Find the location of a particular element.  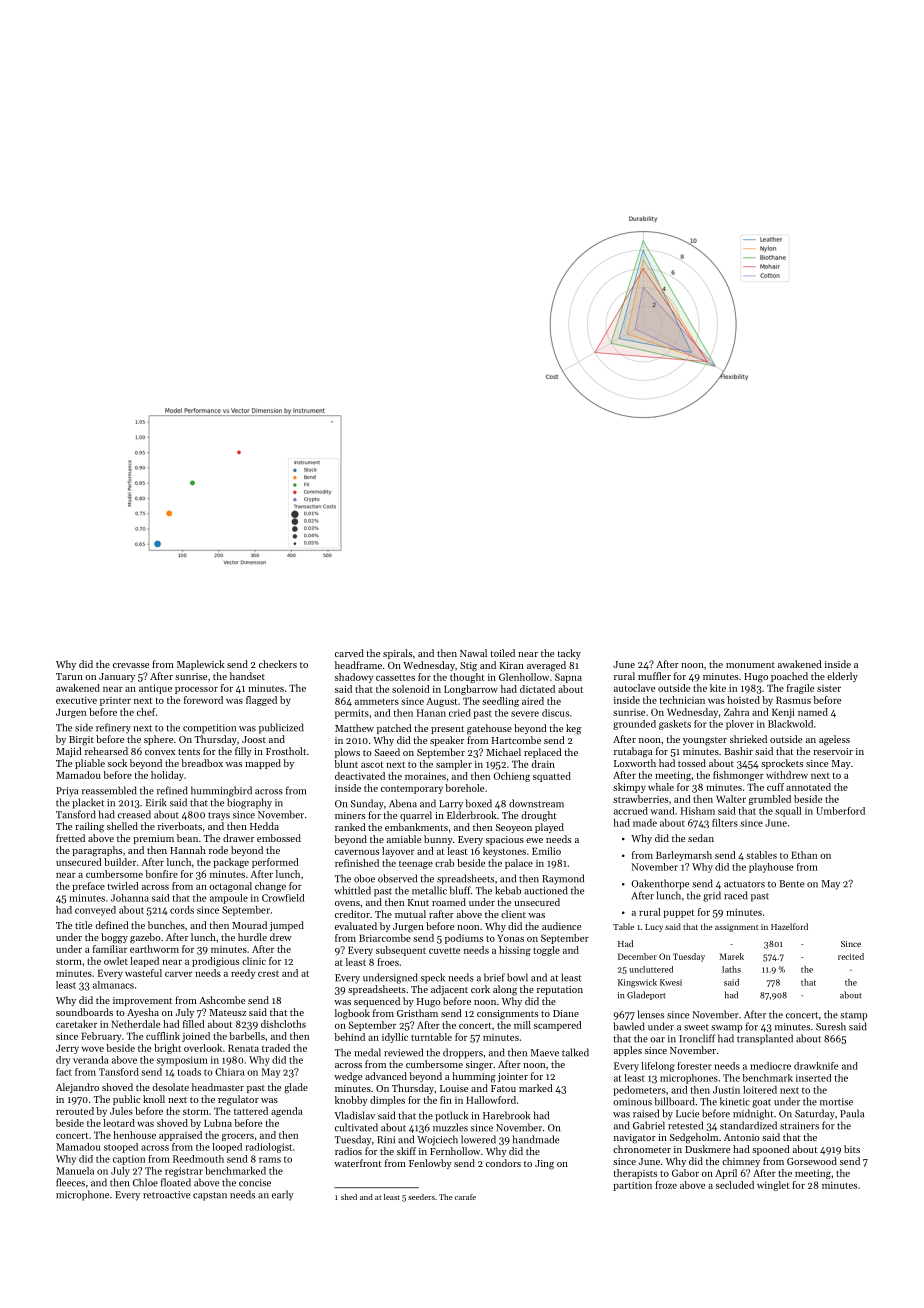

condors is located at coordinates (503, 1163).
